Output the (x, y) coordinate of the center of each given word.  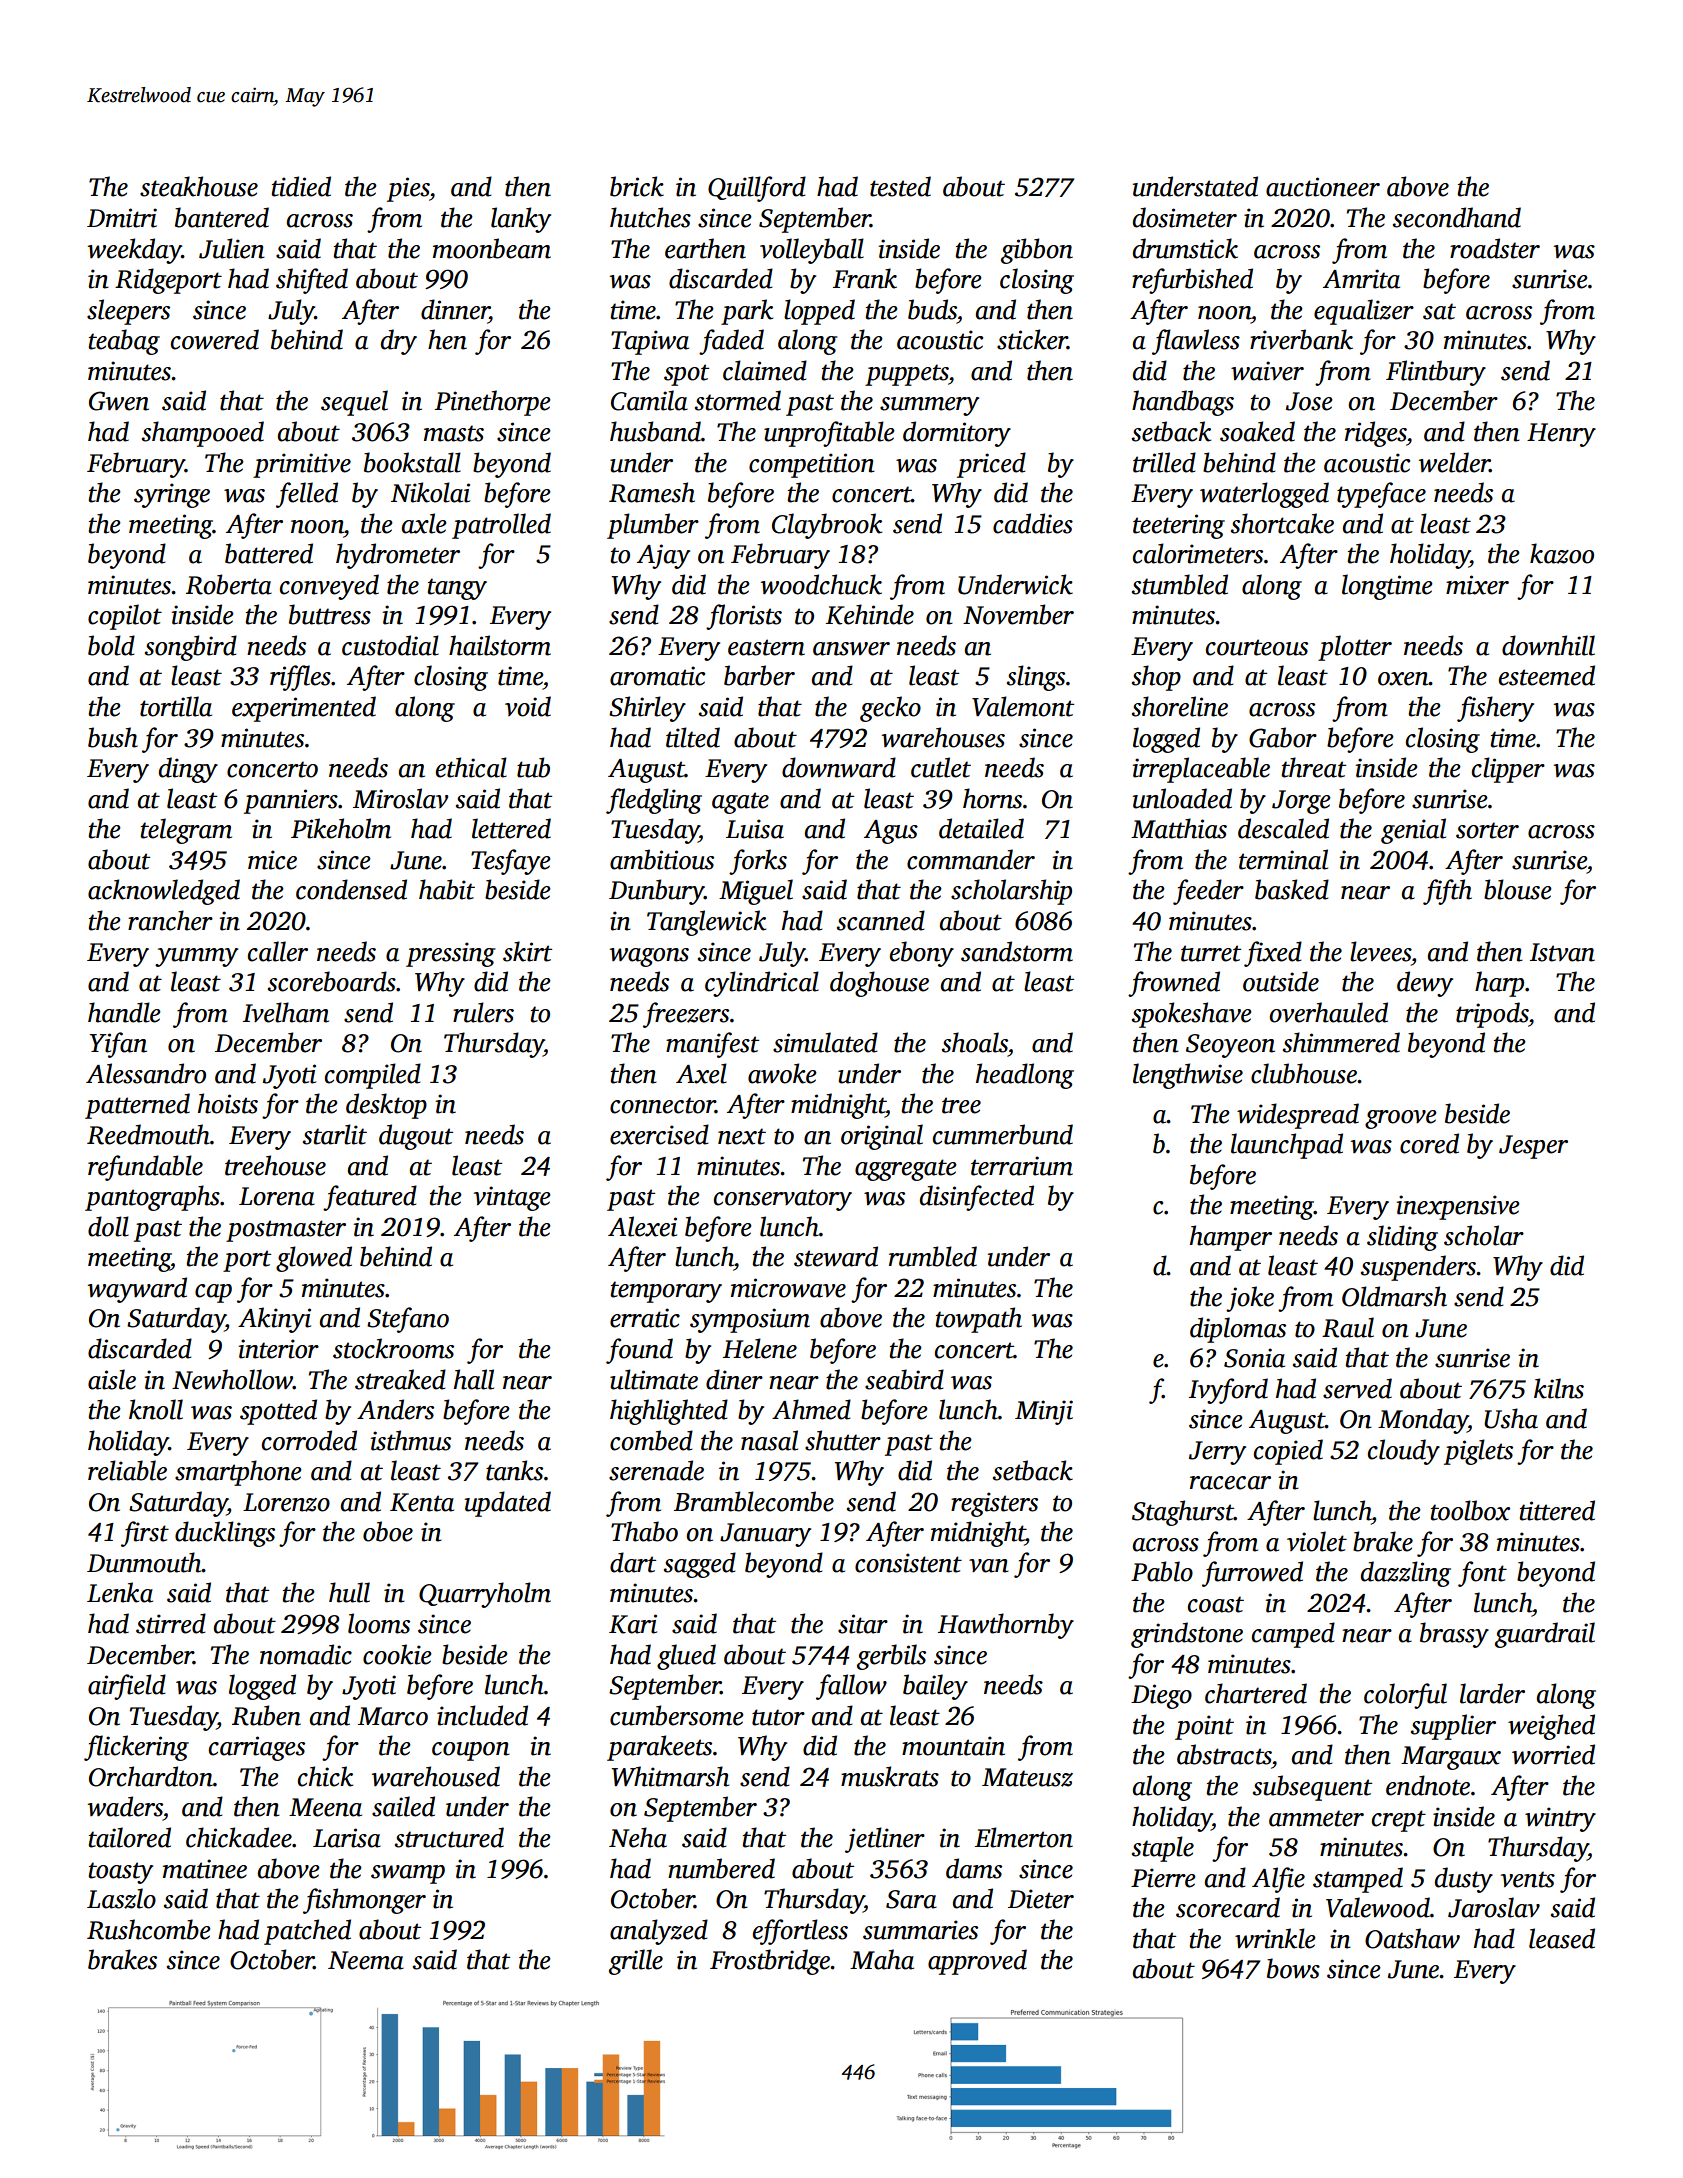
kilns (1559, 1388)
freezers (686, 1015)
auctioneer (1323, 187)
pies (408, 189)
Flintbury (1436, 373)
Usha (1511, 1418)
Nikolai (430, 492)
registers (994, 1504)
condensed (351, 889)
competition (812, 465)
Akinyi (274, 1320)
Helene (760, 1348)
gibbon (1037, 251)
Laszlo (121, 1898)
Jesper (1533, 1147)
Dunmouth (144, 1562)
